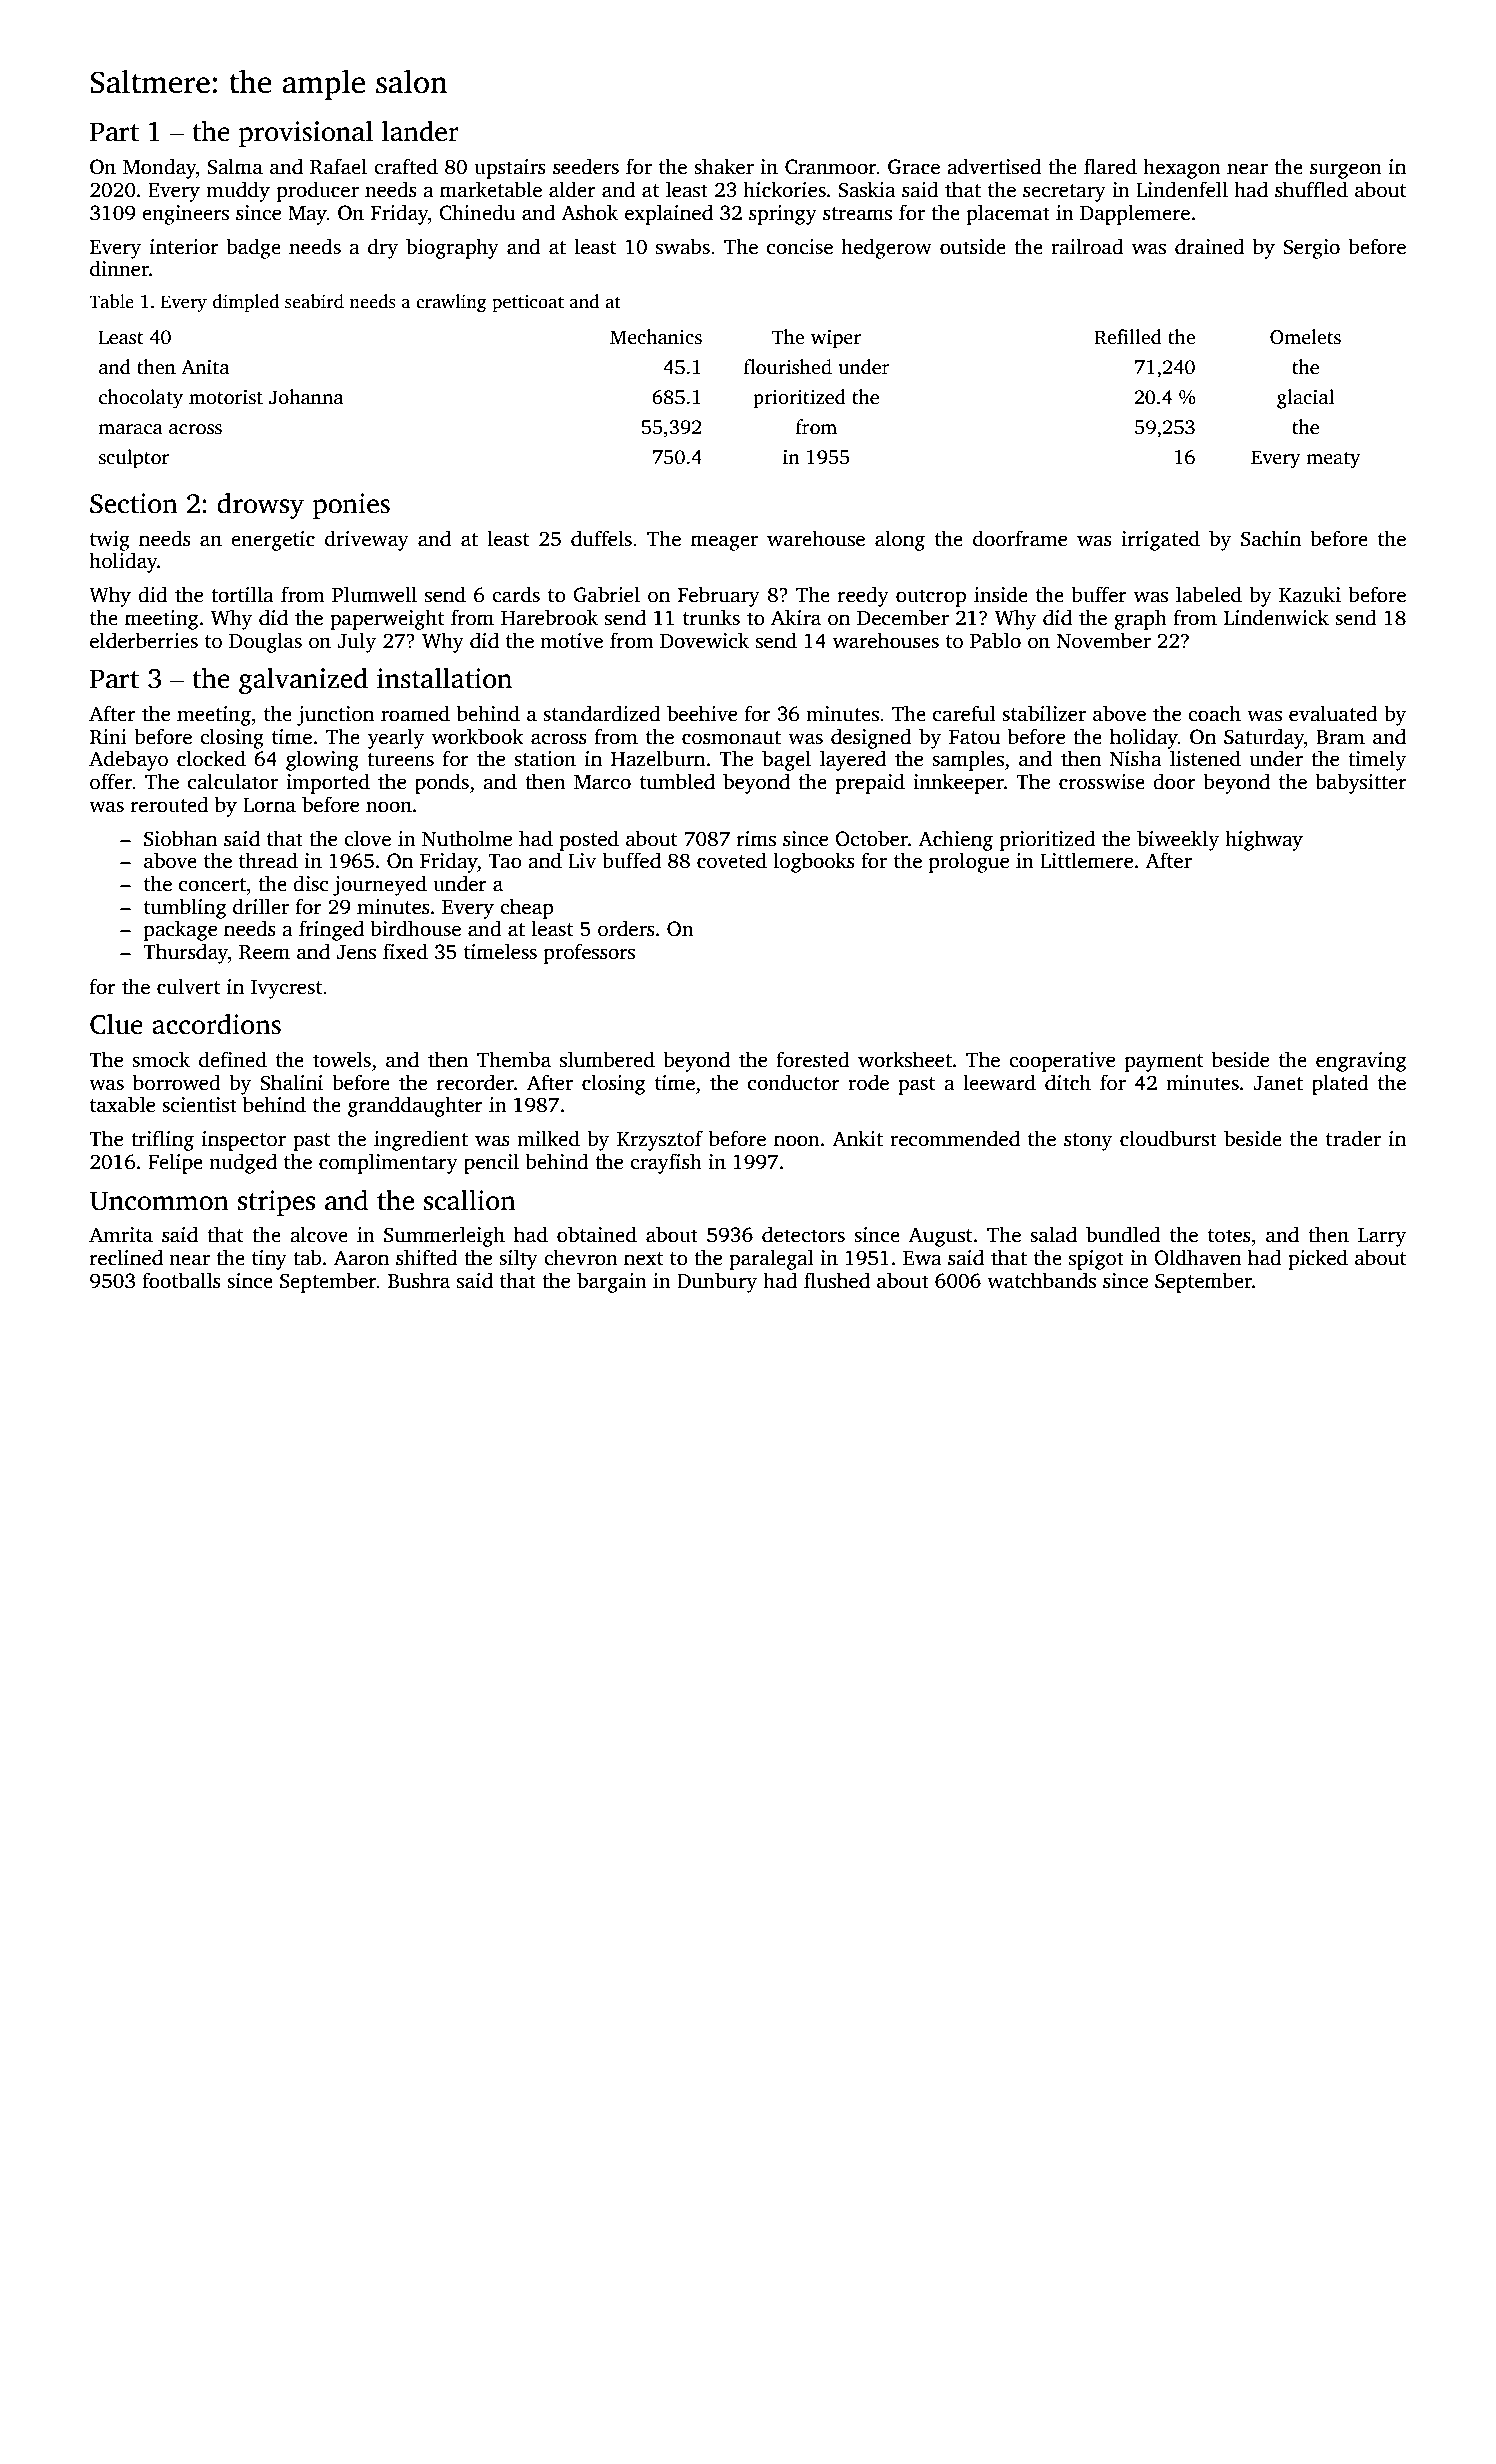  What do you see at coordinates (1086, 860) in the document?
I see `Littlemere` at bounding box center [1086, 860].
